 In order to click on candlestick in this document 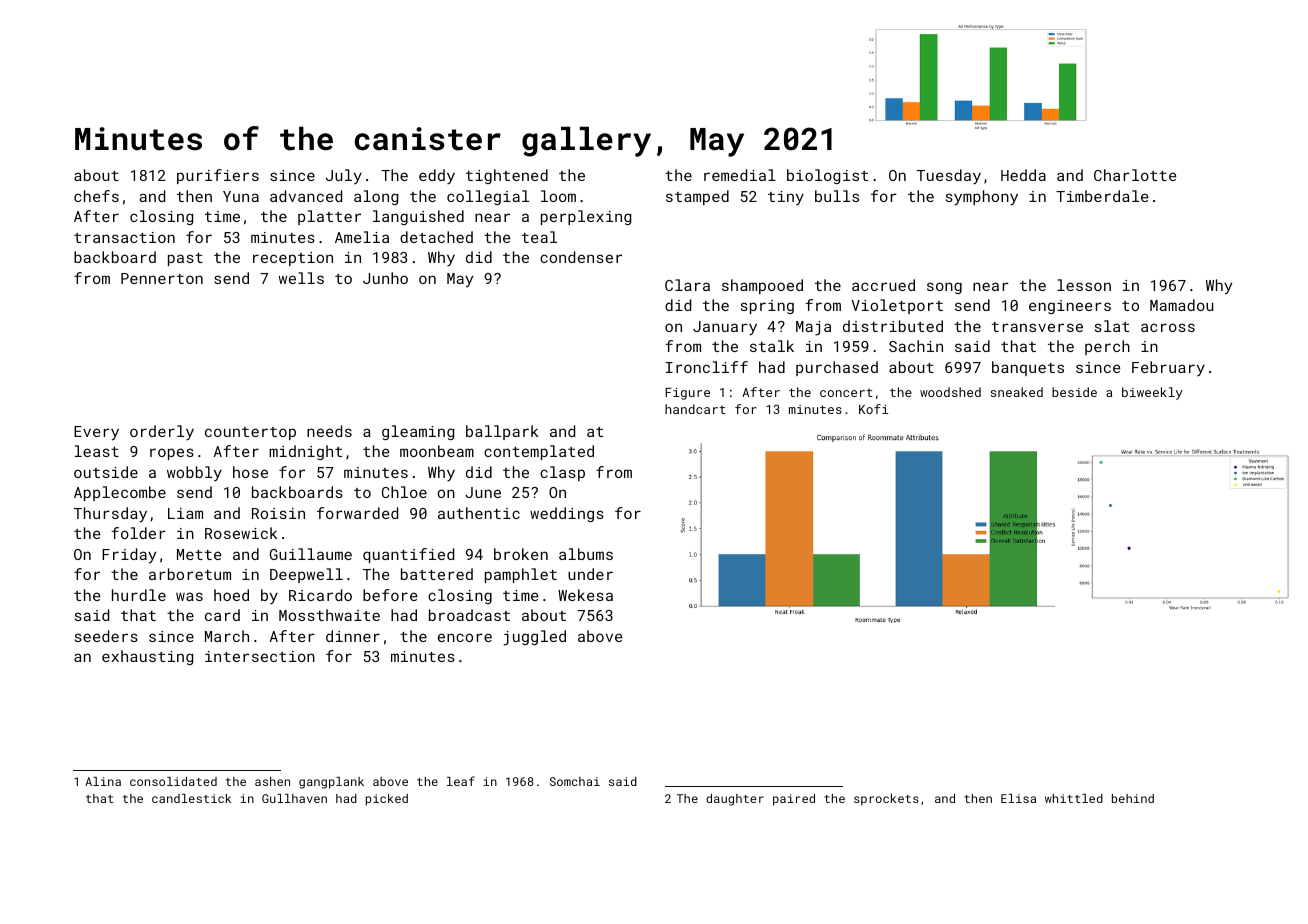, I will do `click(191, 798)`.
